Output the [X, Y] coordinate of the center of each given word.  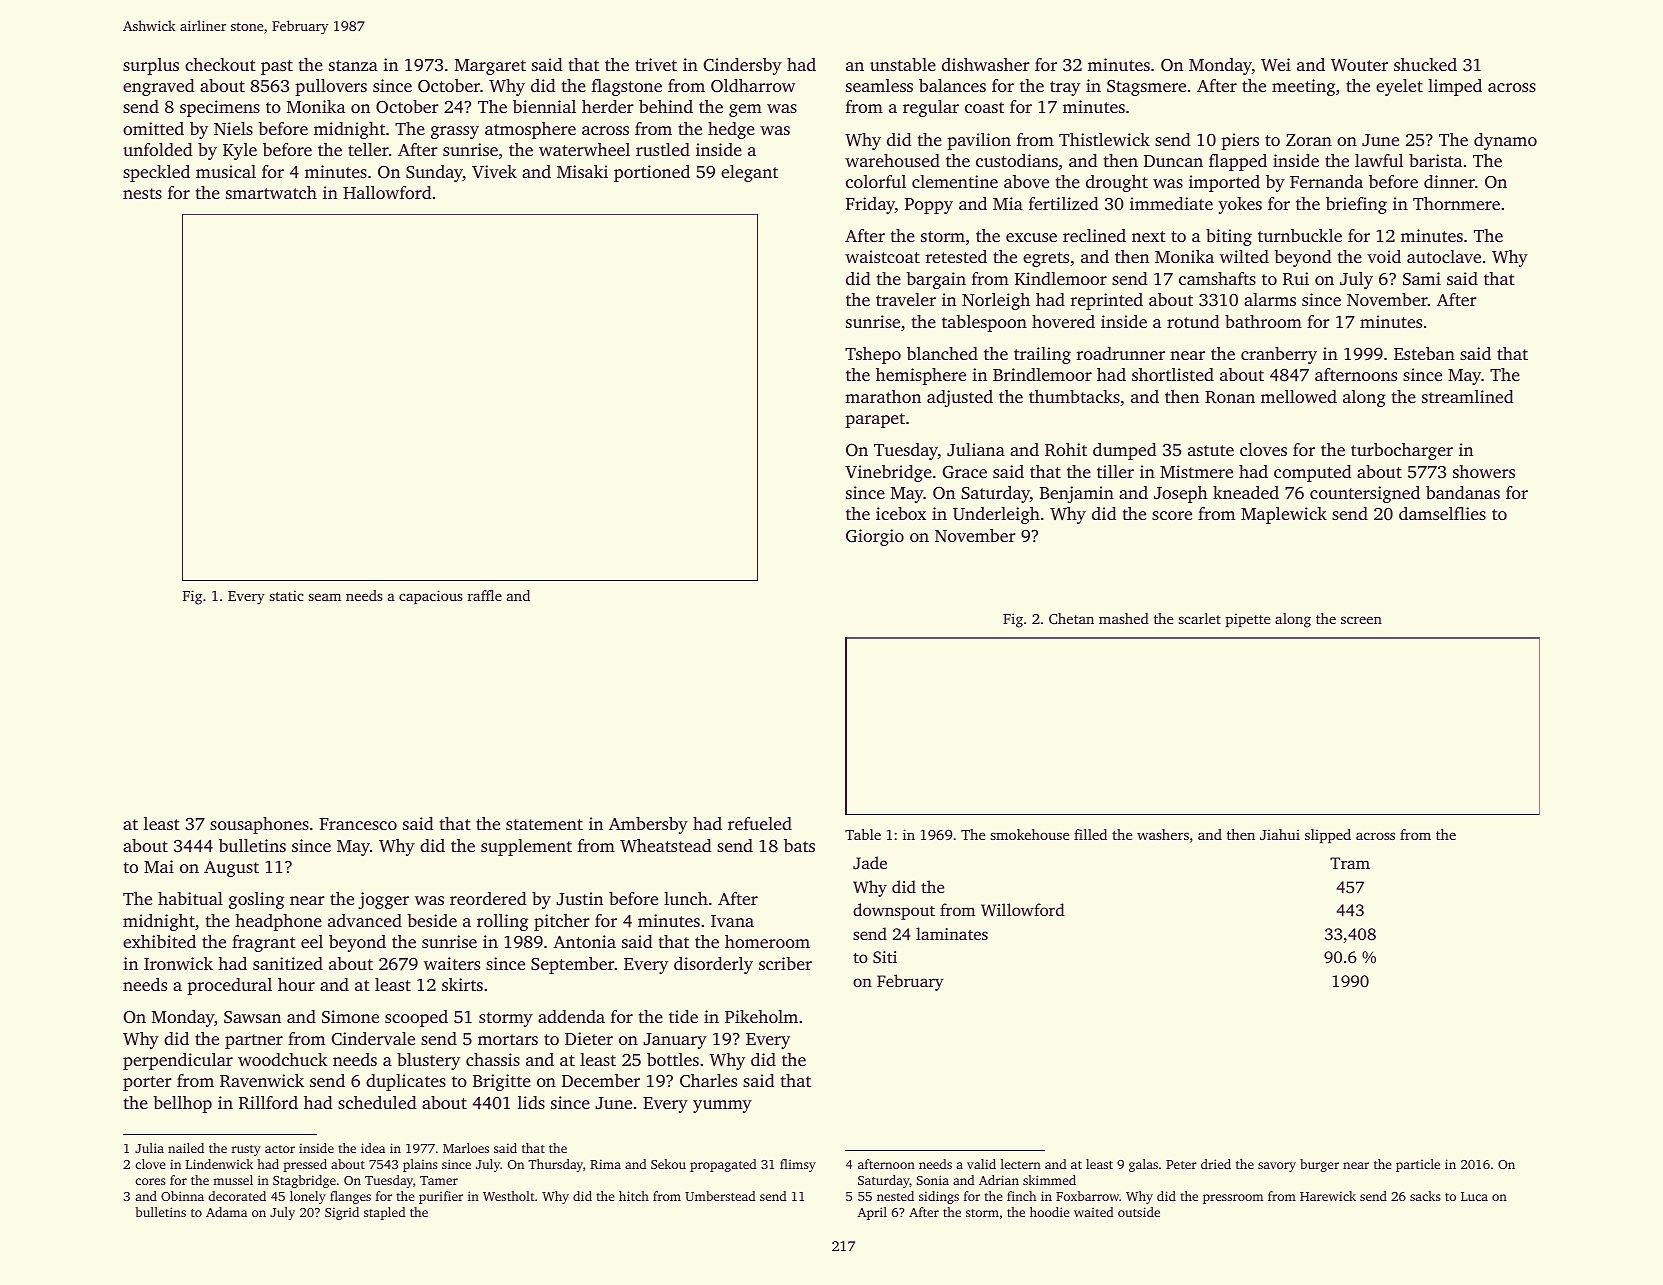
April [872, 1213]
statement [544, 824]
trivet [656, 64]
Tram [1350, 863]
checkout [220, 64]
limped [1455, 87]
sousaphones [259, 825]
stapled [385, 1213]
